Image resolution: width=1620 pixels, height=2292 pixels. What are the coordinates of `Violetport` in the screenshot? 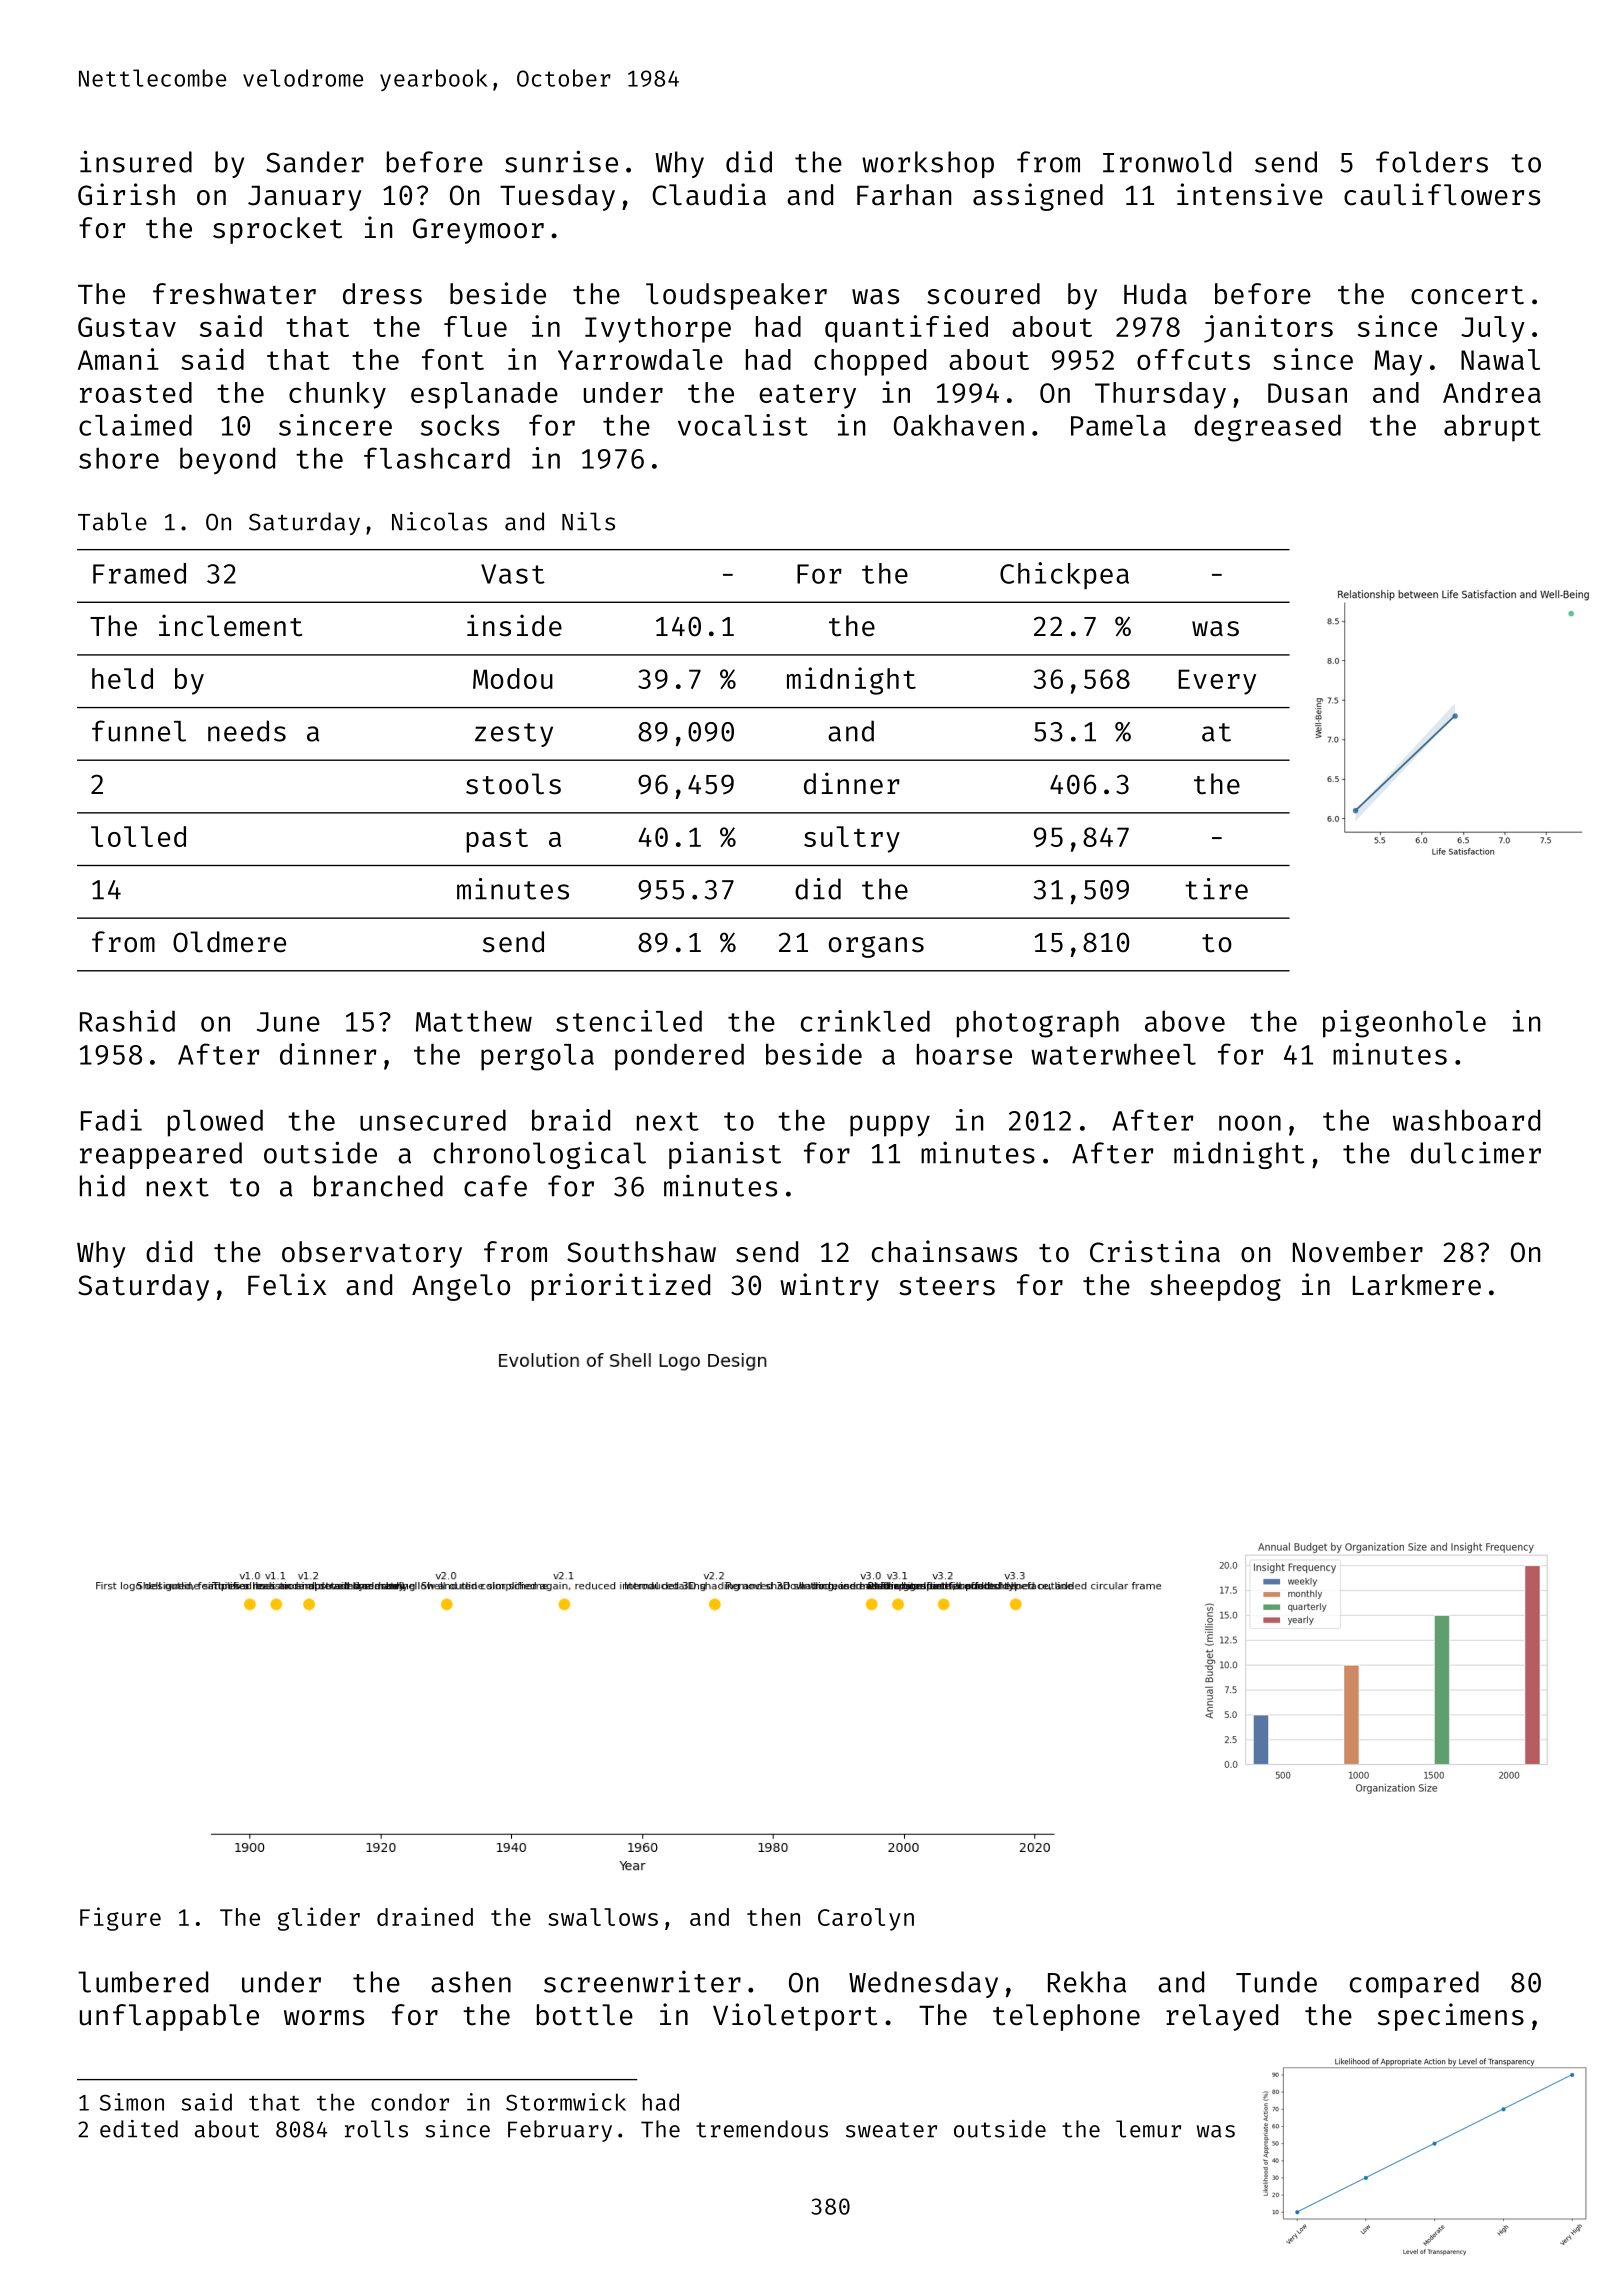 It's located at (795, 2017).
